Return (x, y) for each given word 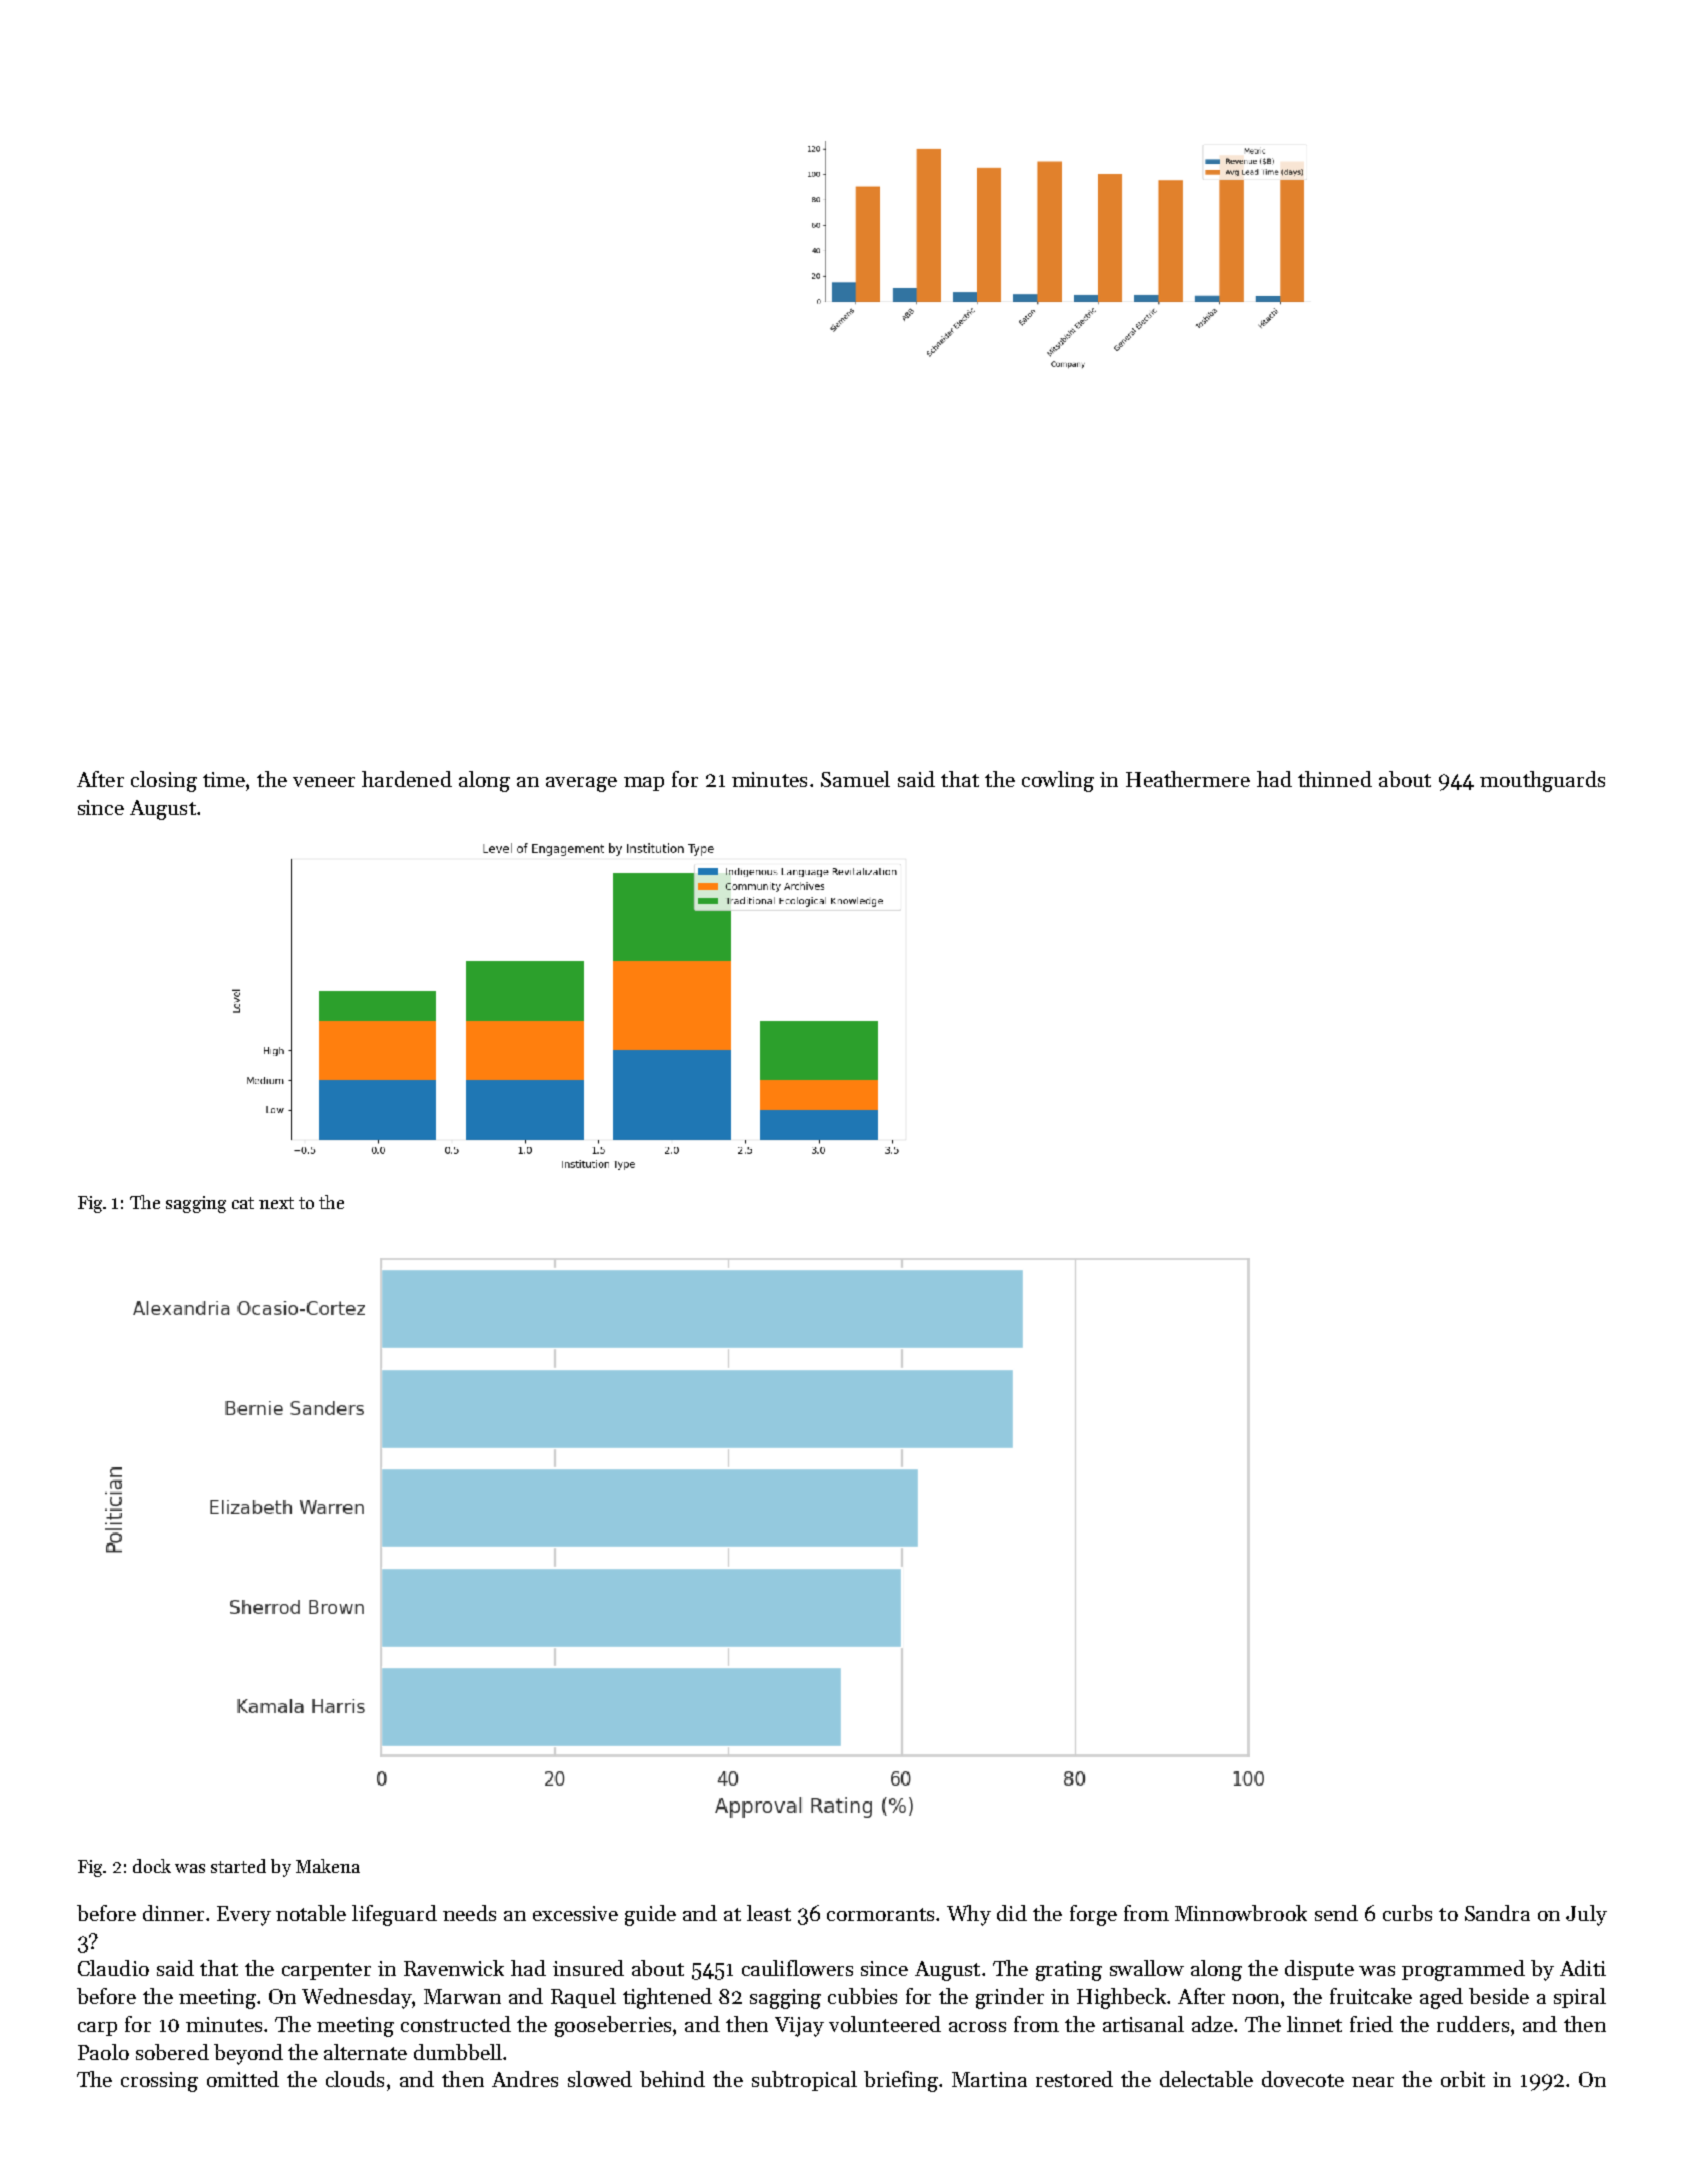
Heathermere (1188, 779)
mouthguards (1542, 781)
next (276, 1203)
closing (164, 781)
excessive (575, 1913)
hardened (407, 779)
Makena (328, 1866)
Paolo (103, 2052)
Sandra (1497, 1913)
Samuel (855, 779)
